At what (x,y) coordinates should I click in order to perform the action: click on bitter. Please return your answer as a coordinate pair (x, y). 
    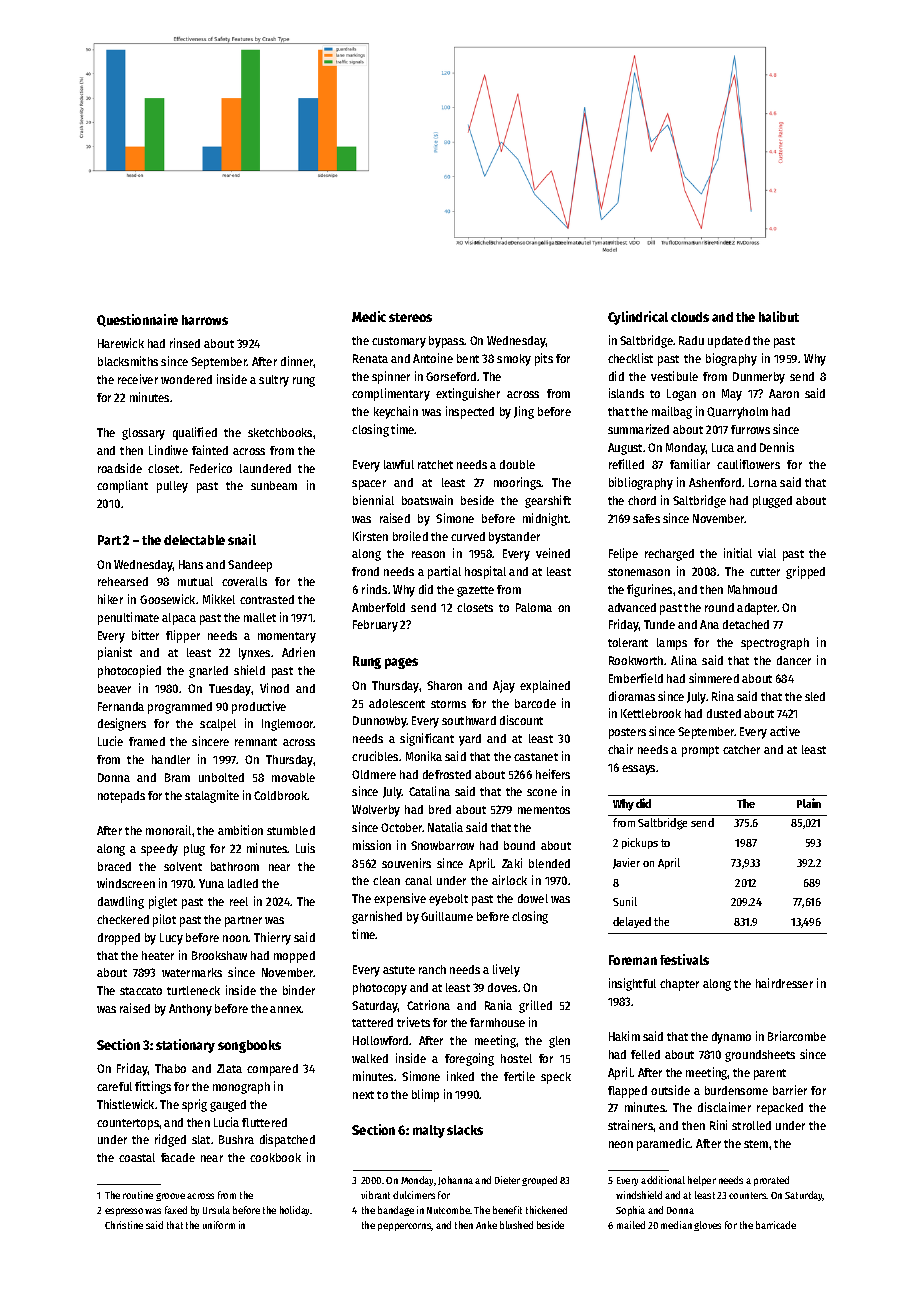
    Looking at the image, I should click on (145, 635).
